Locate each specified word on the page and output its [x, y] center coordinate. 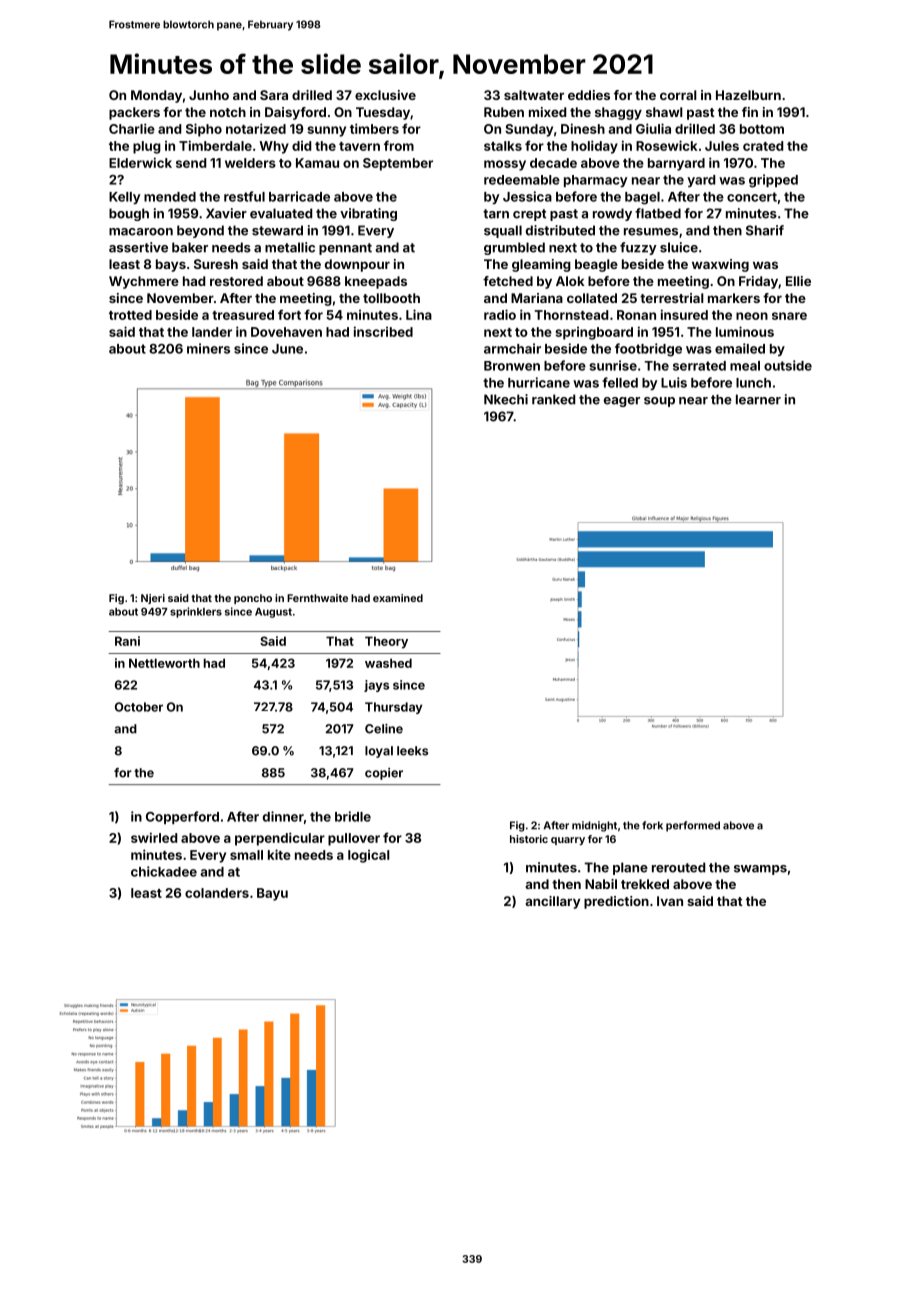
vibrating [368, 214]
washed [388, 663]
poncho [253, 599]
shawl [664, 112]
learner [758, 399]
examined [398, 598]
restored [236, 281]
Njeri [153, 599]
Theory [386, 642]
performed [693, 826]
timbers [374, 128]
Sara [274, 95]
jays [376, 686]
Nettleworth [164, 663]
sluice [679, 247]
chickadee [164, 871]
